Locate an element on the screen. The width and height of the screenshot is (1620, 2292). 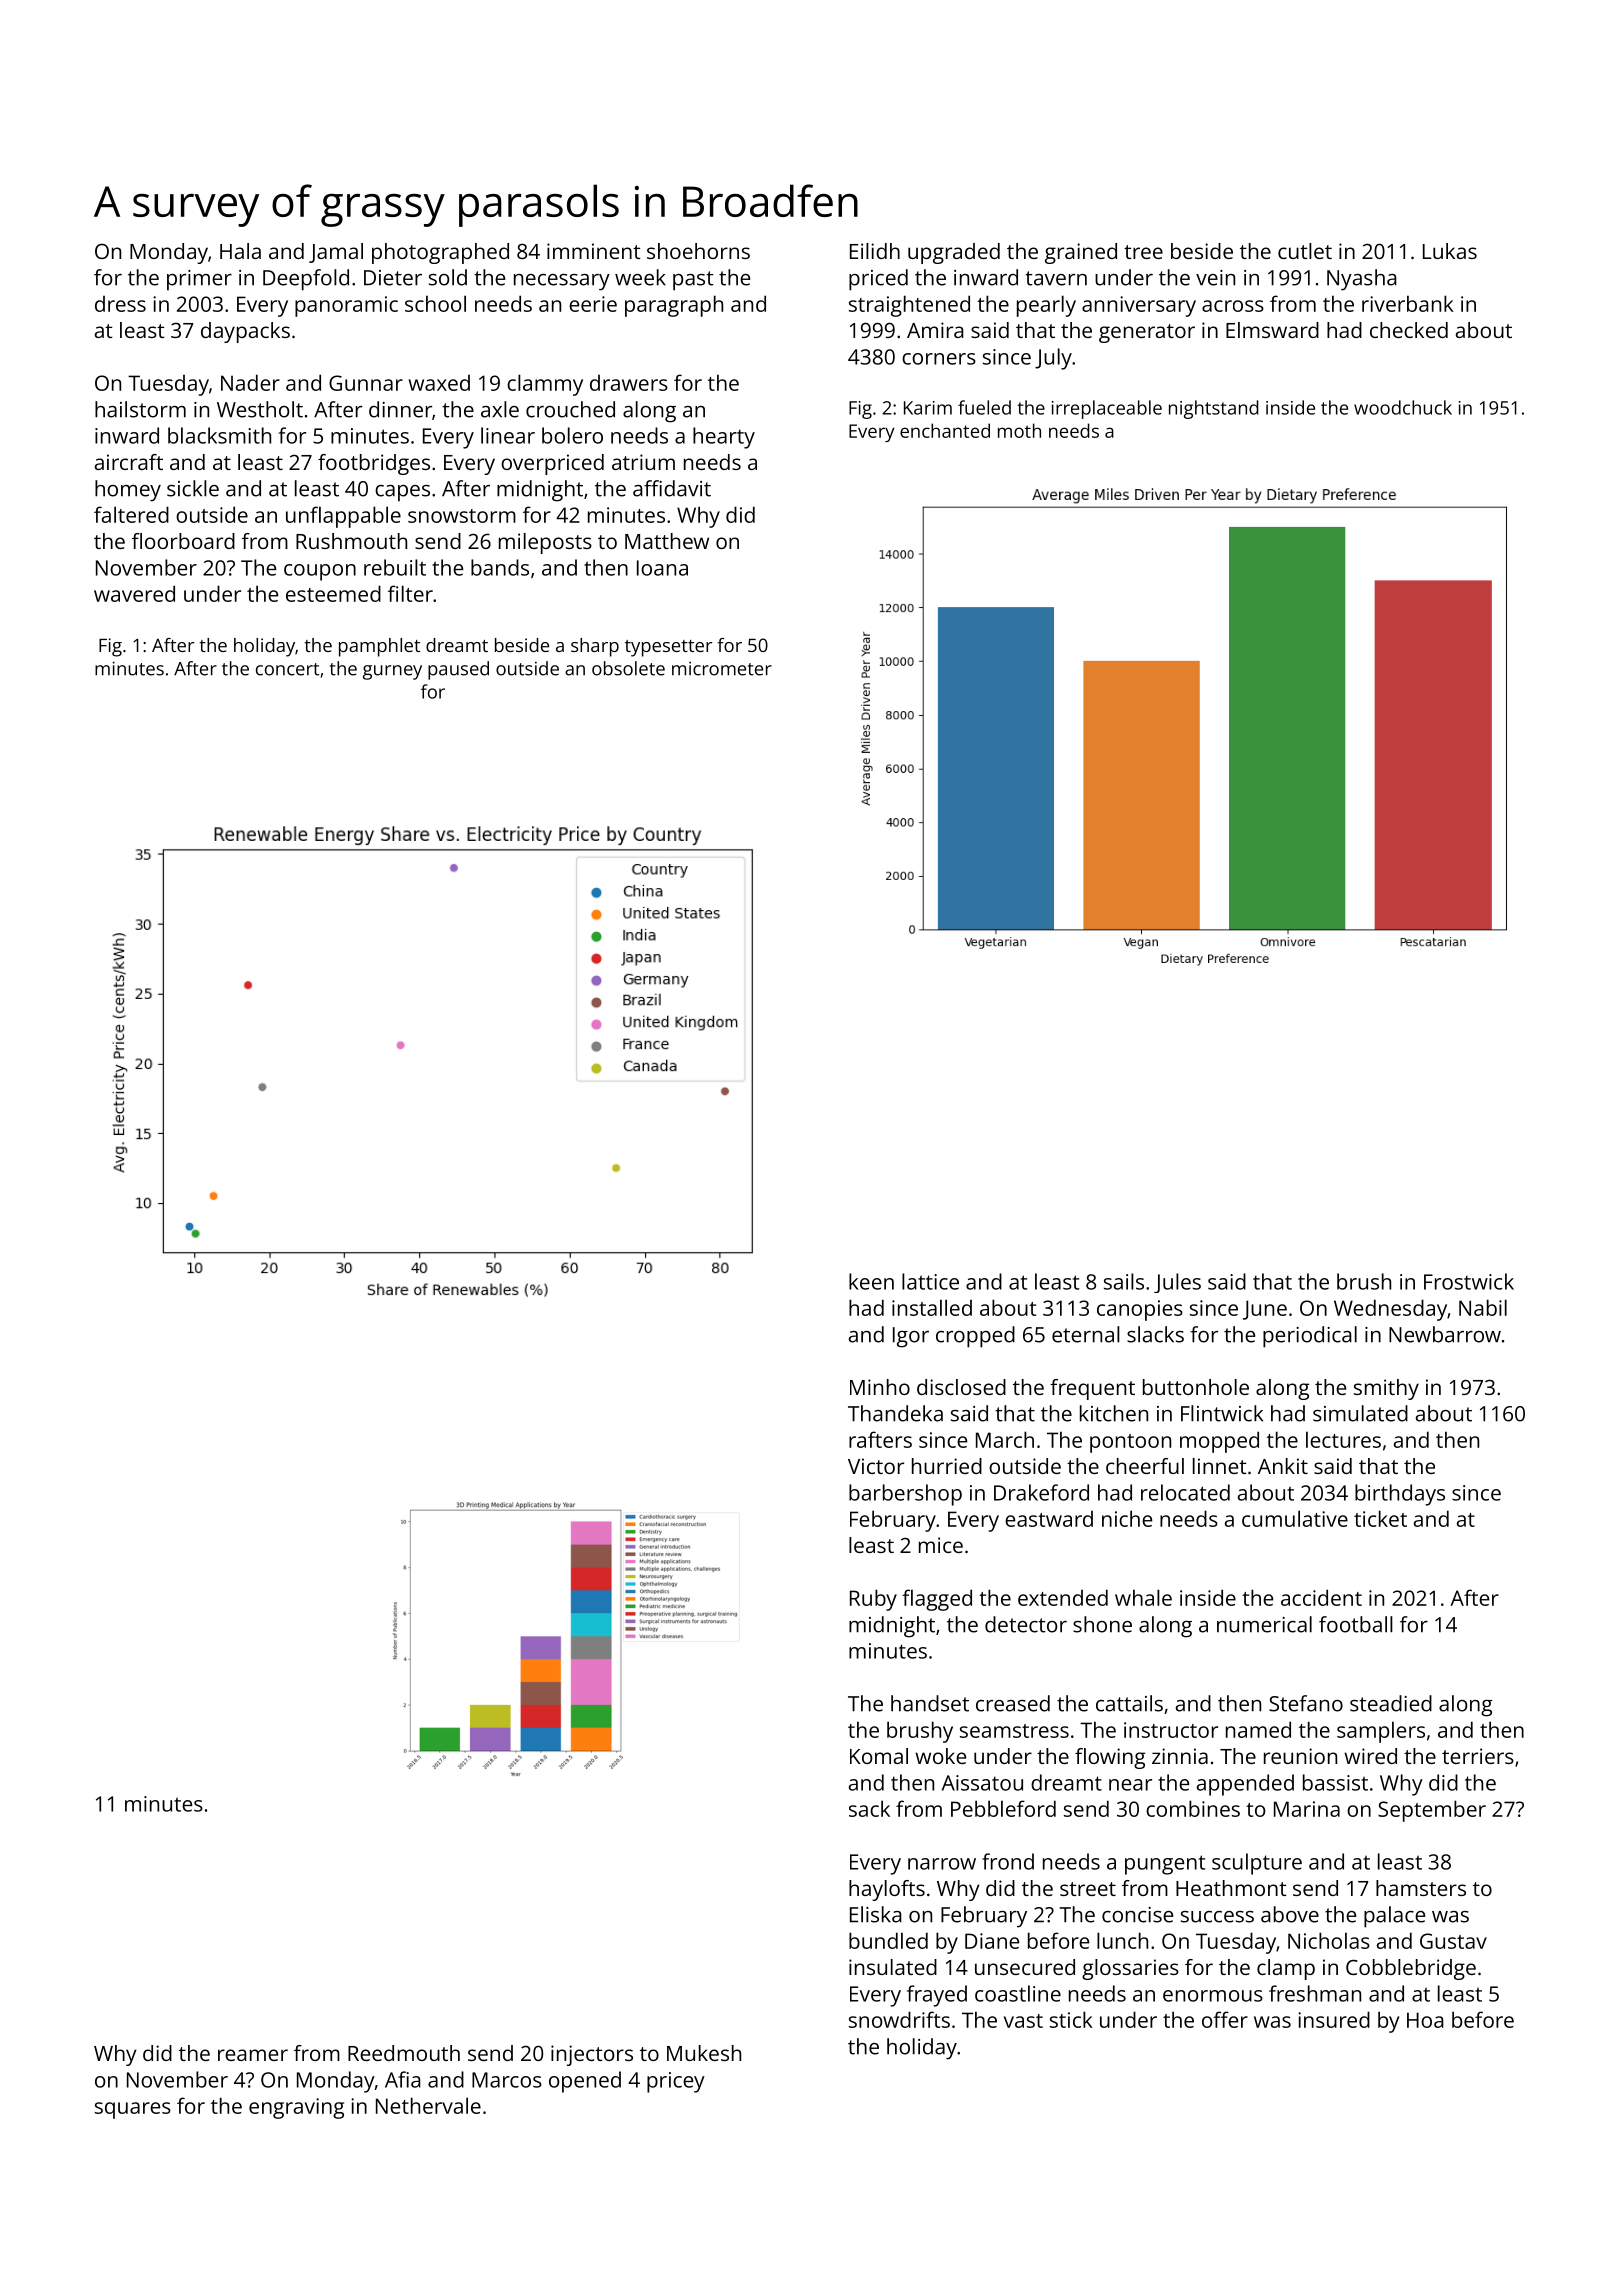
daypacks is located at coordinates (245, 332).
